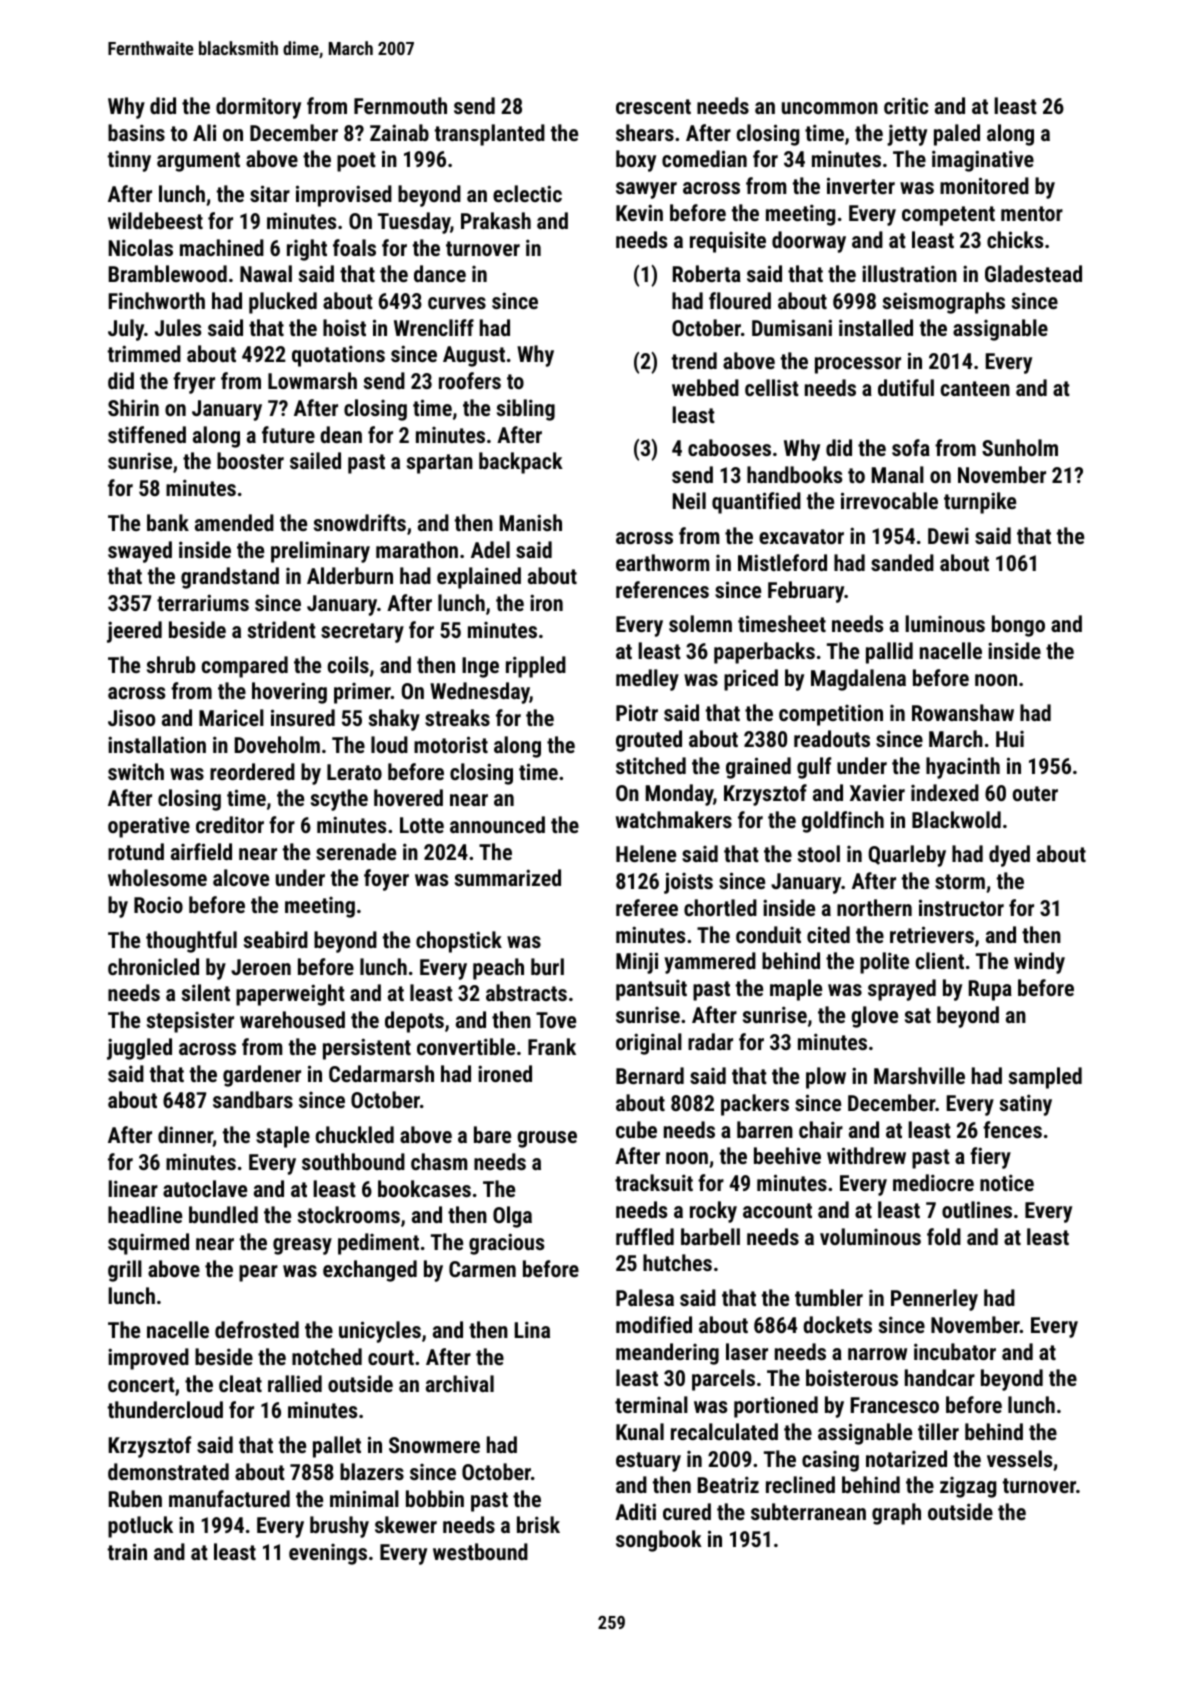  I want to click on songbook, so click(659, 1541).
